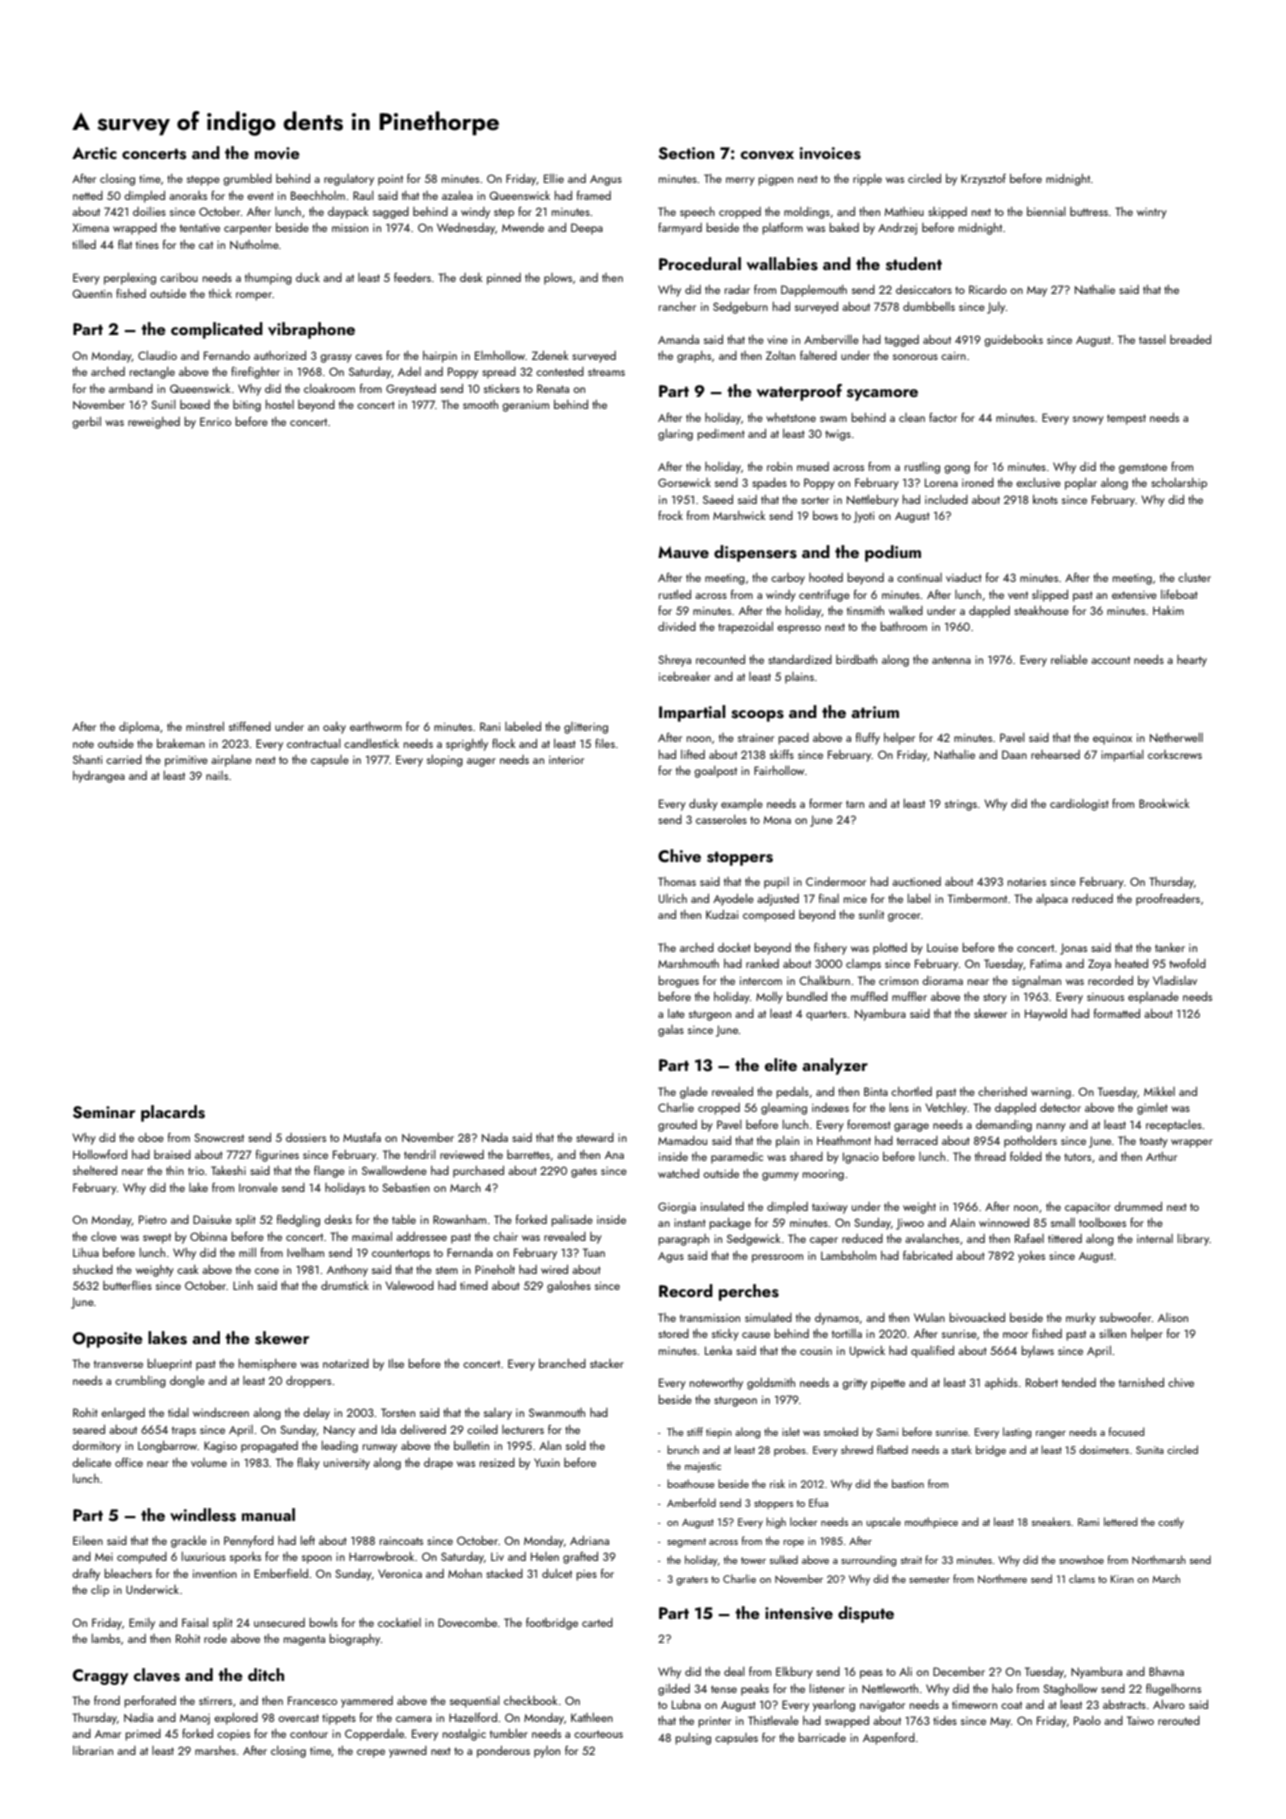  Describe the element at coordinates (983, 180) in the page. I see `Krzysztof` at that location.
